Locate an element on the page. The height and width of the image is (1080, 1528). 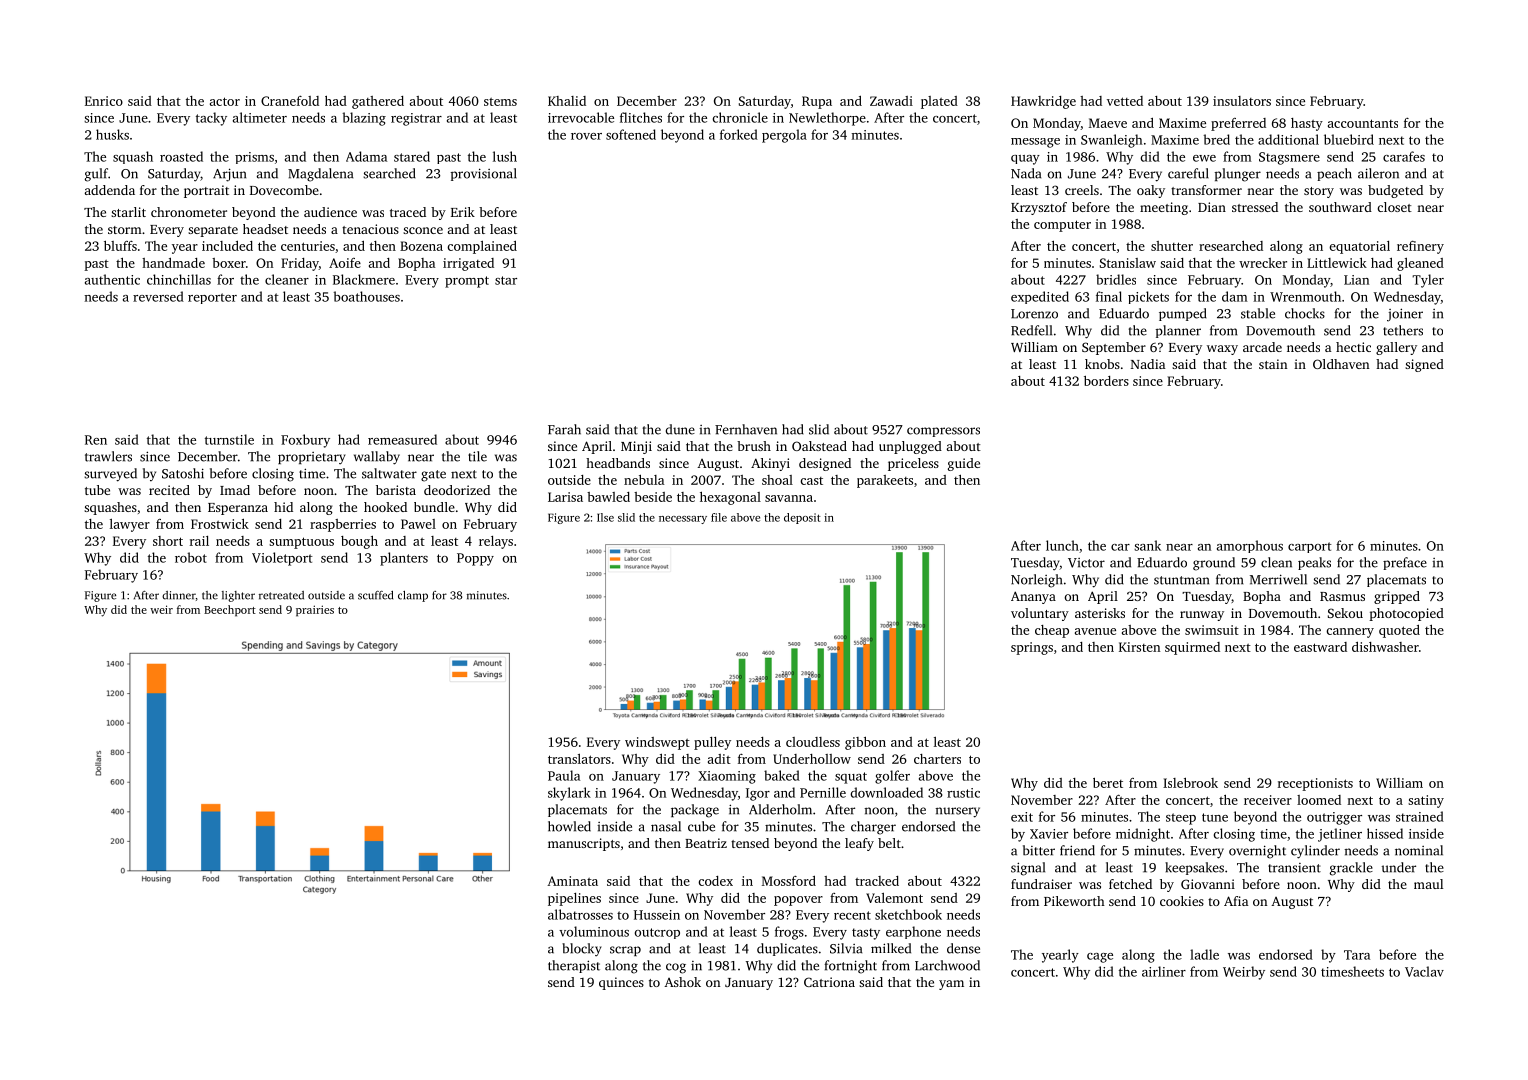
tenacious is located at coordinates (370, 229).
